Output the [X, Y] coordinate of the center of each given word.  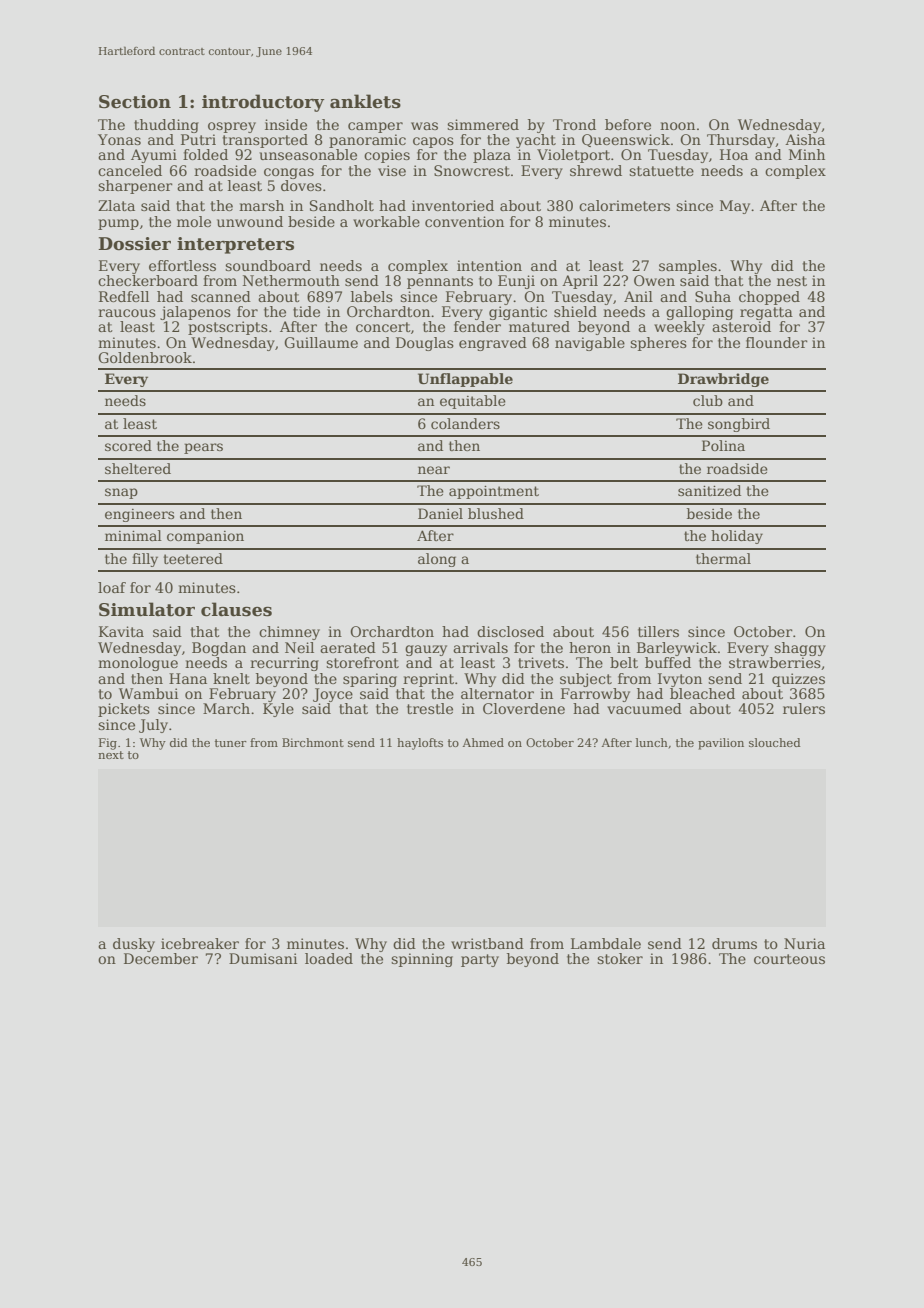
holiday [737, 537]
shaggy [800, 649]
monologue [138, 664]
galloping [699, 313]
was [424, 126]
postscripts [228, 328]
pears [203, 448]
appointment [494, 492]
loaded [329, 958]
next [111, 755]
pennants [440, 282]
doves [301, 185]
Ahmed [483, 742]
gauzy [426, 650]
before [628, 124]
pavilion [721, 744]
